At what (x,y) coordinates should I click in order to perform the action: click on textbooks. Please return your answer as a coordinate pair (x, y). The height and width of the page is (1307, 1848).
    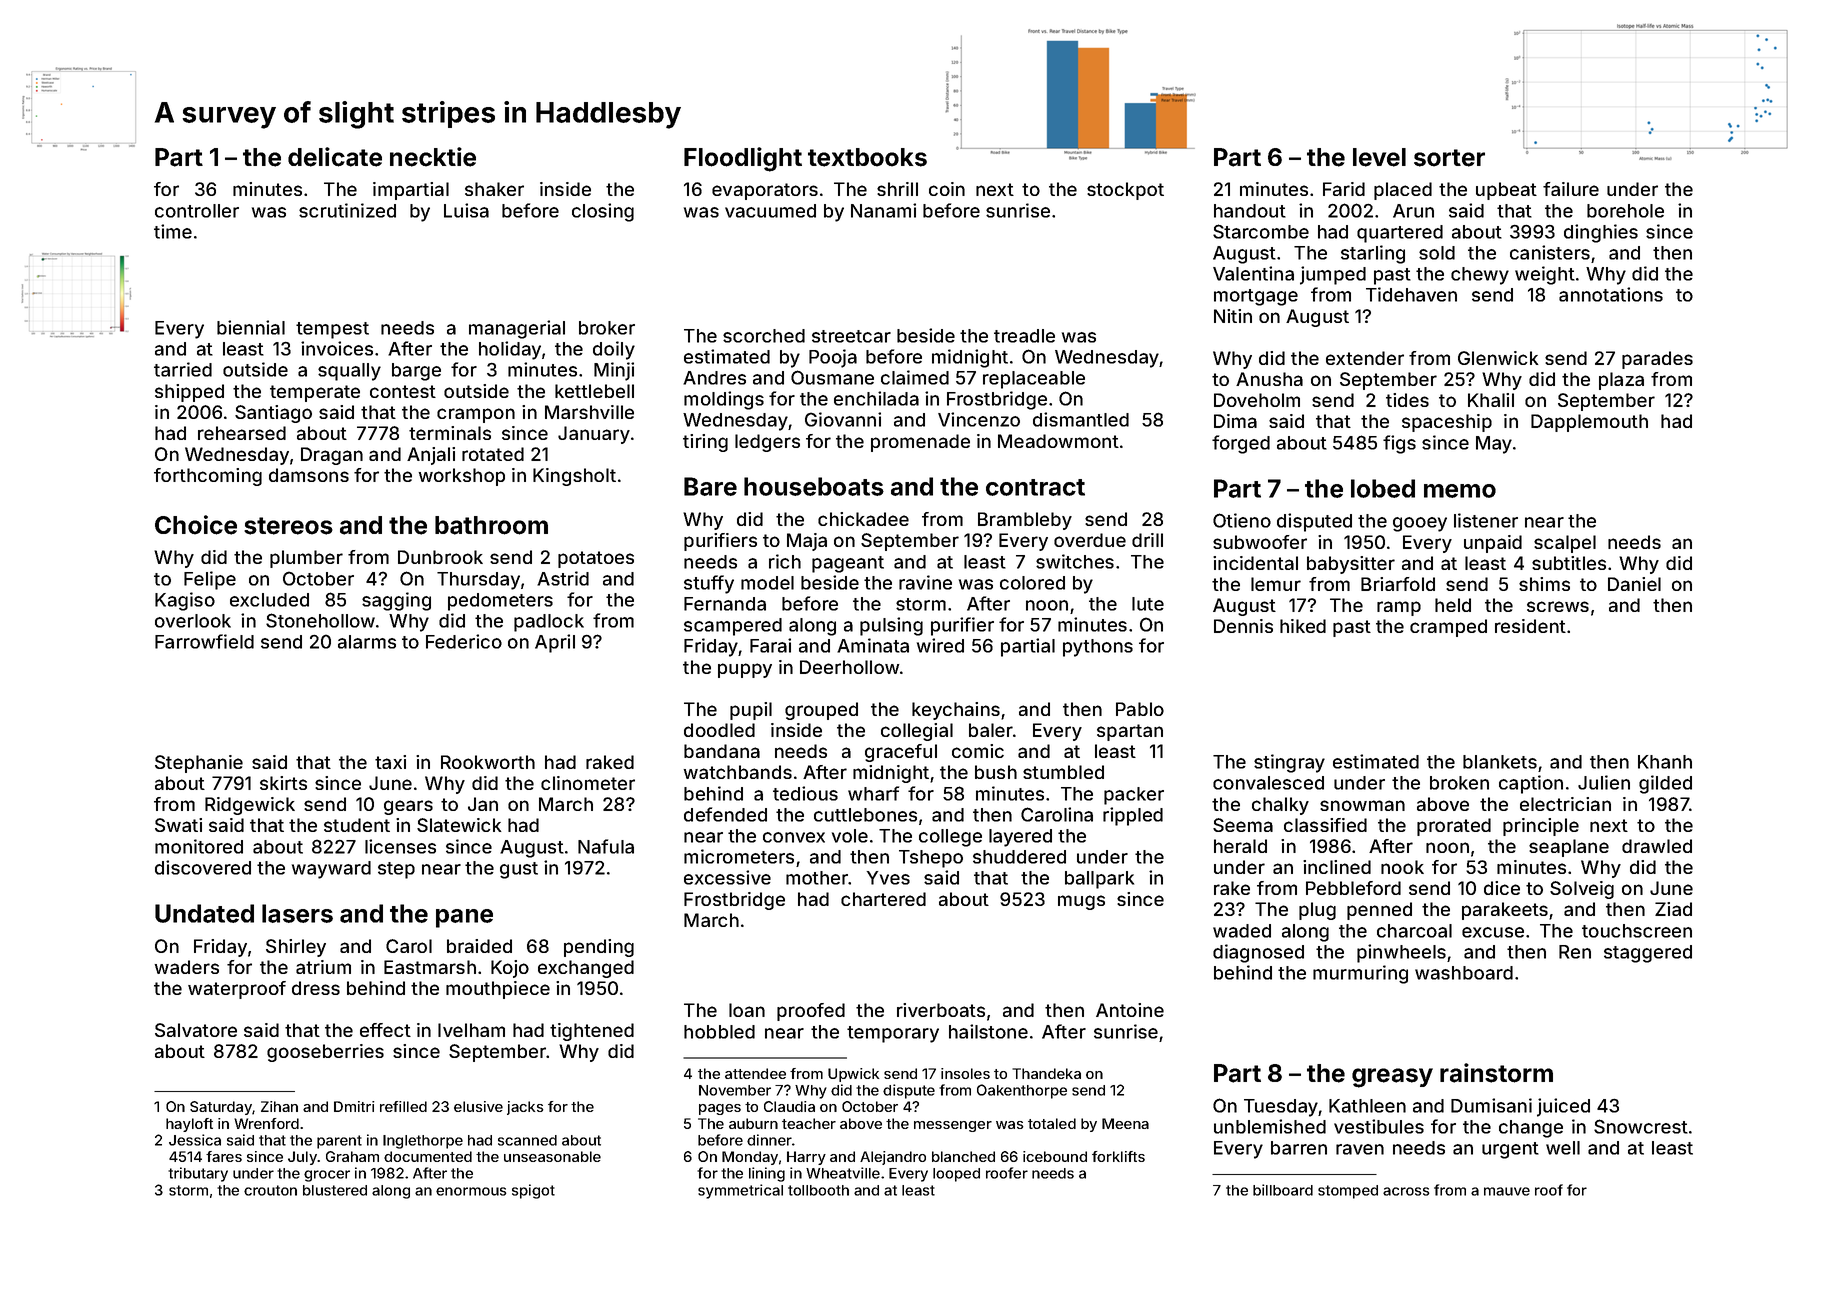
    Looking at the image, I should click on (867, 157).
